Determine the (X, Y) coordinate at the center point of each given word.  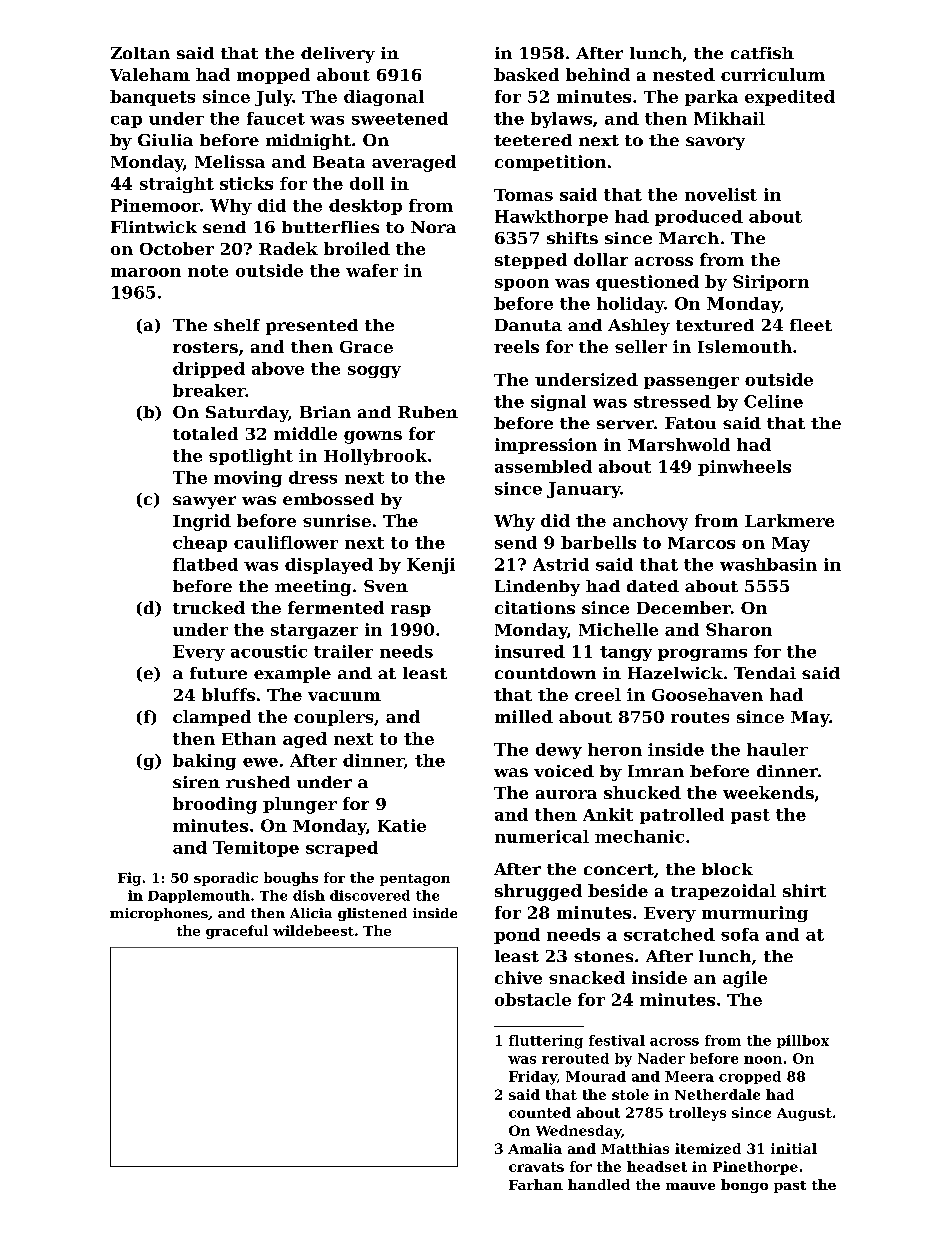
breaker (209, 390)
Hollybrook (375, 457)
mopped (273, 76)
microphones (159, 914)
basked (526, 74)
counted (540, 1112)
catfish (762, 53)
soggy (374, 372)
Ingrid (202, 522)
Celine (773, 401)
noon (763, 1060)
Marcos (701, 543)
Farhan (536, 1184)
